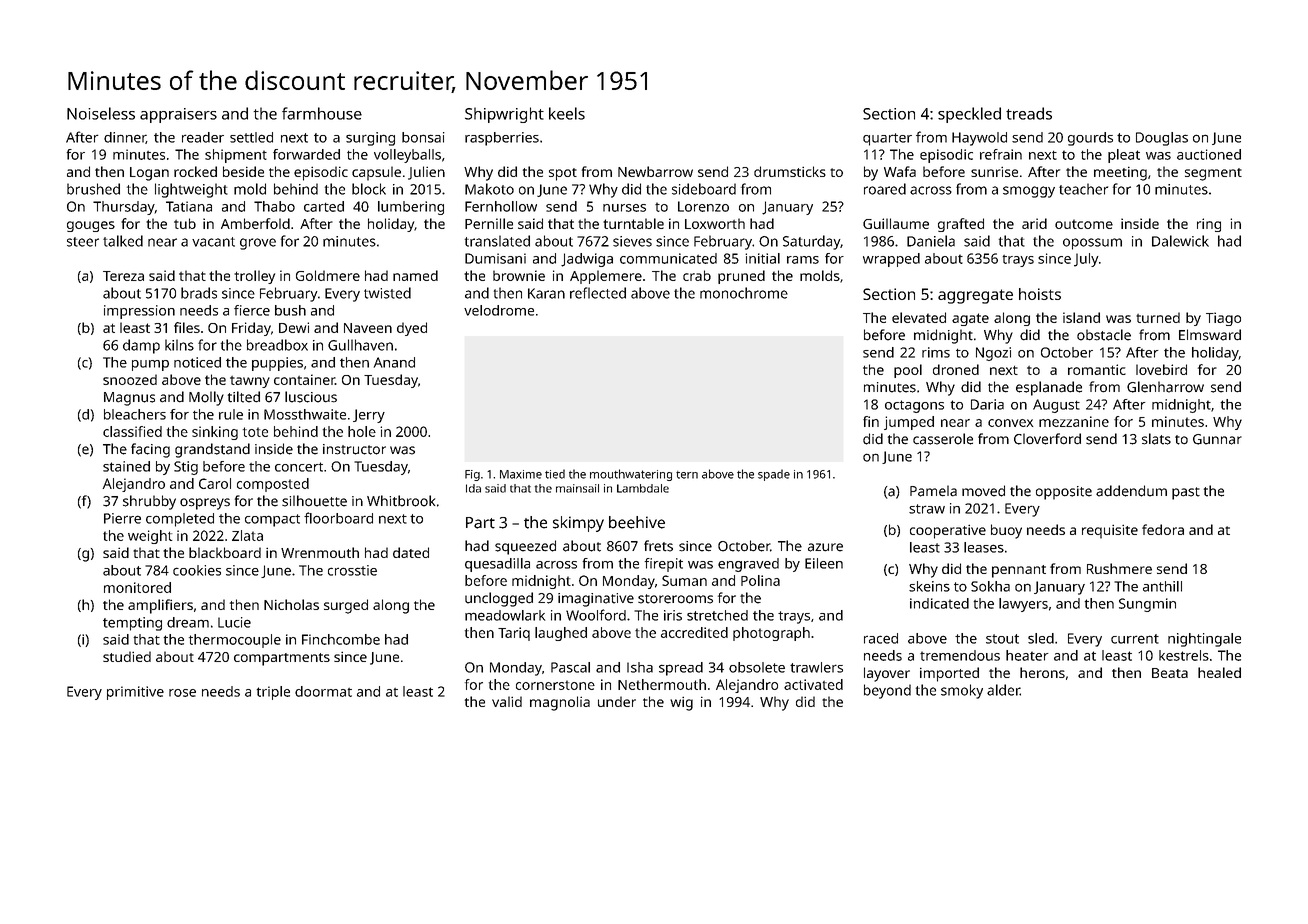  I want to click on hole, so click(362, 431).
